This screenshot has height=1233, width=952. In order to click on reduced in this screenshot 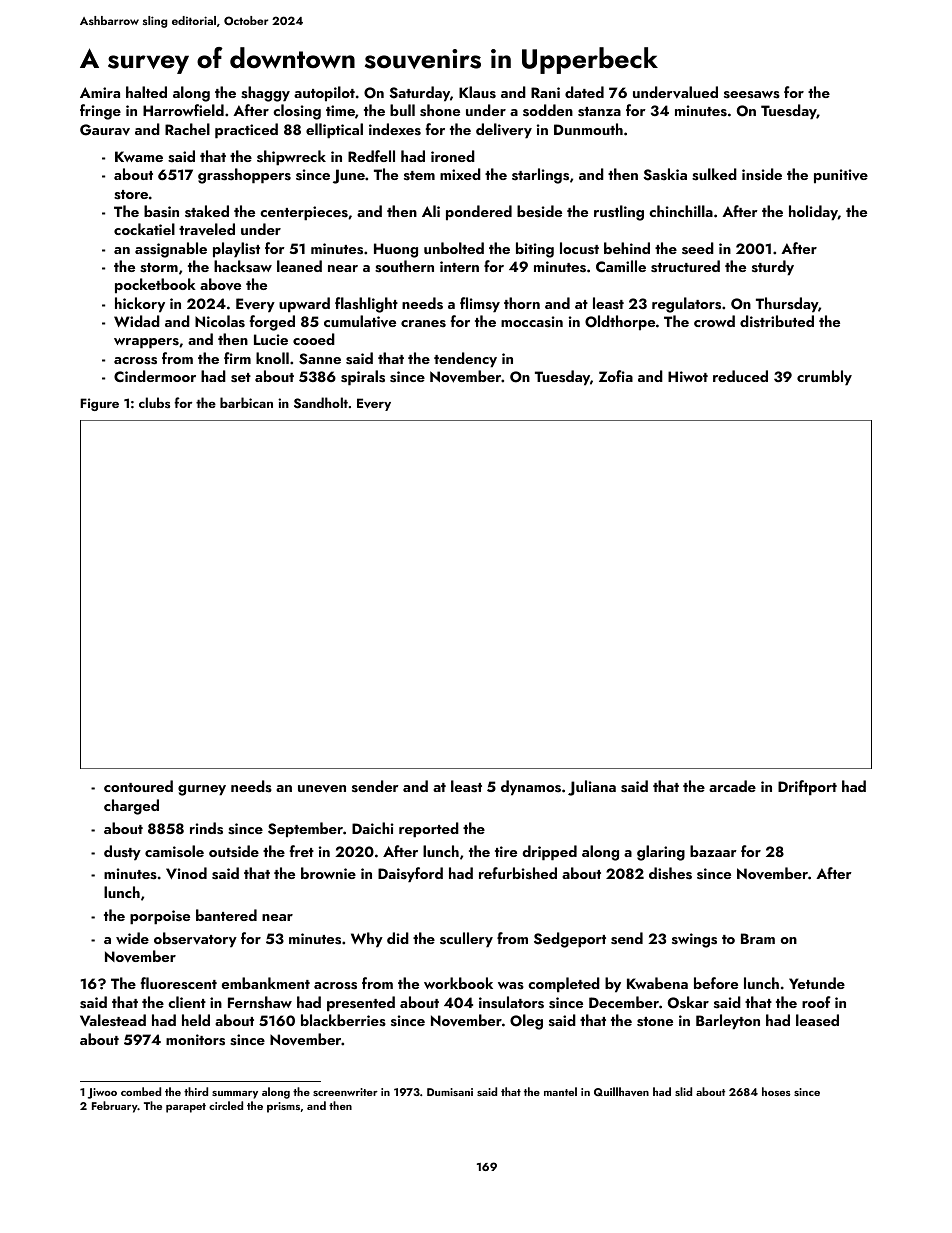, I will do `click(740, 376)`.
